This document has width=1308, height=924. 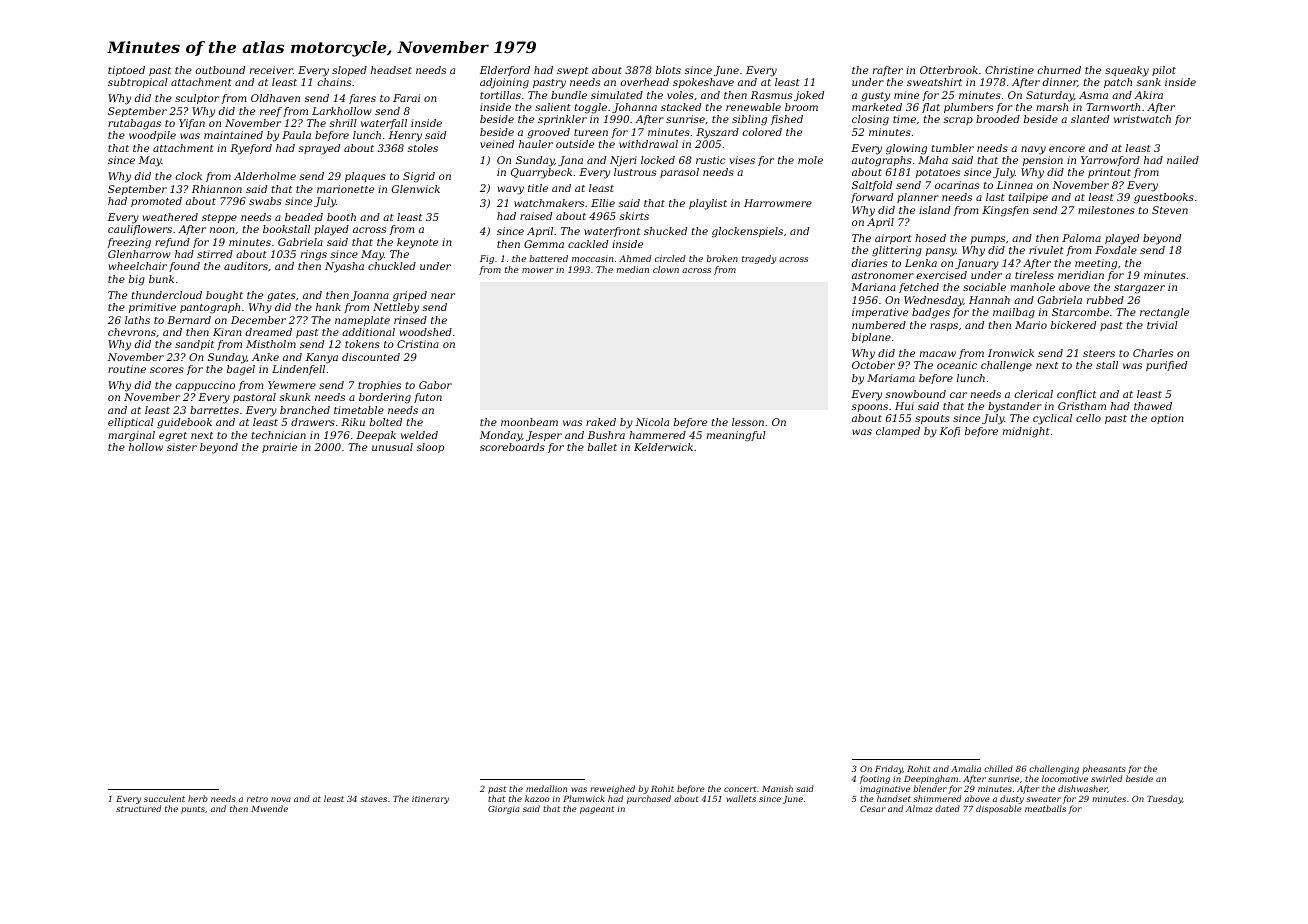 I want to click on Kelderwick, so click(x=663, y=447).
